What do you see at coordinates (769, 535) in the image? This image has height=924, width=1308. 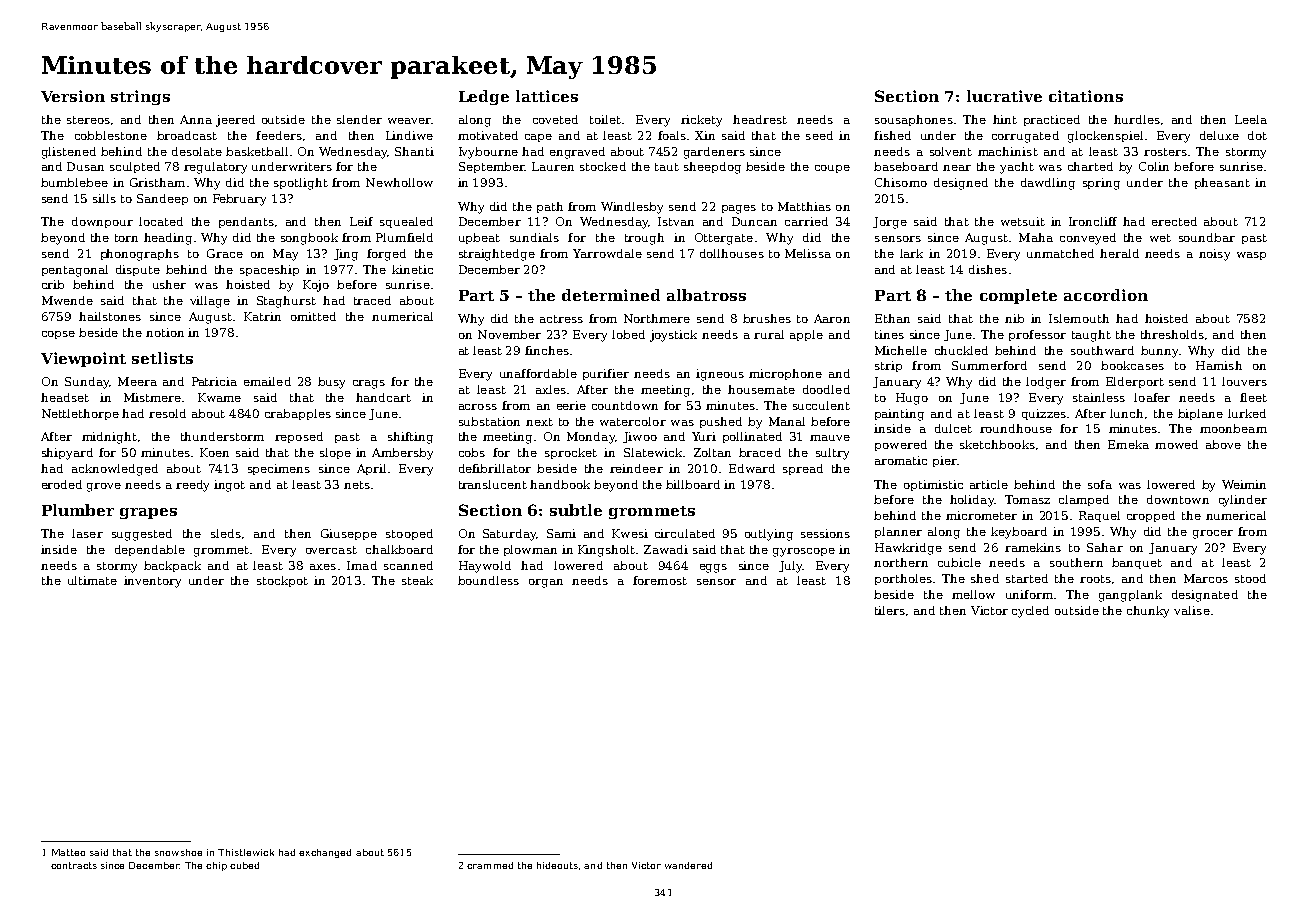 I see `outlying` at bounding box center [769, 535].
